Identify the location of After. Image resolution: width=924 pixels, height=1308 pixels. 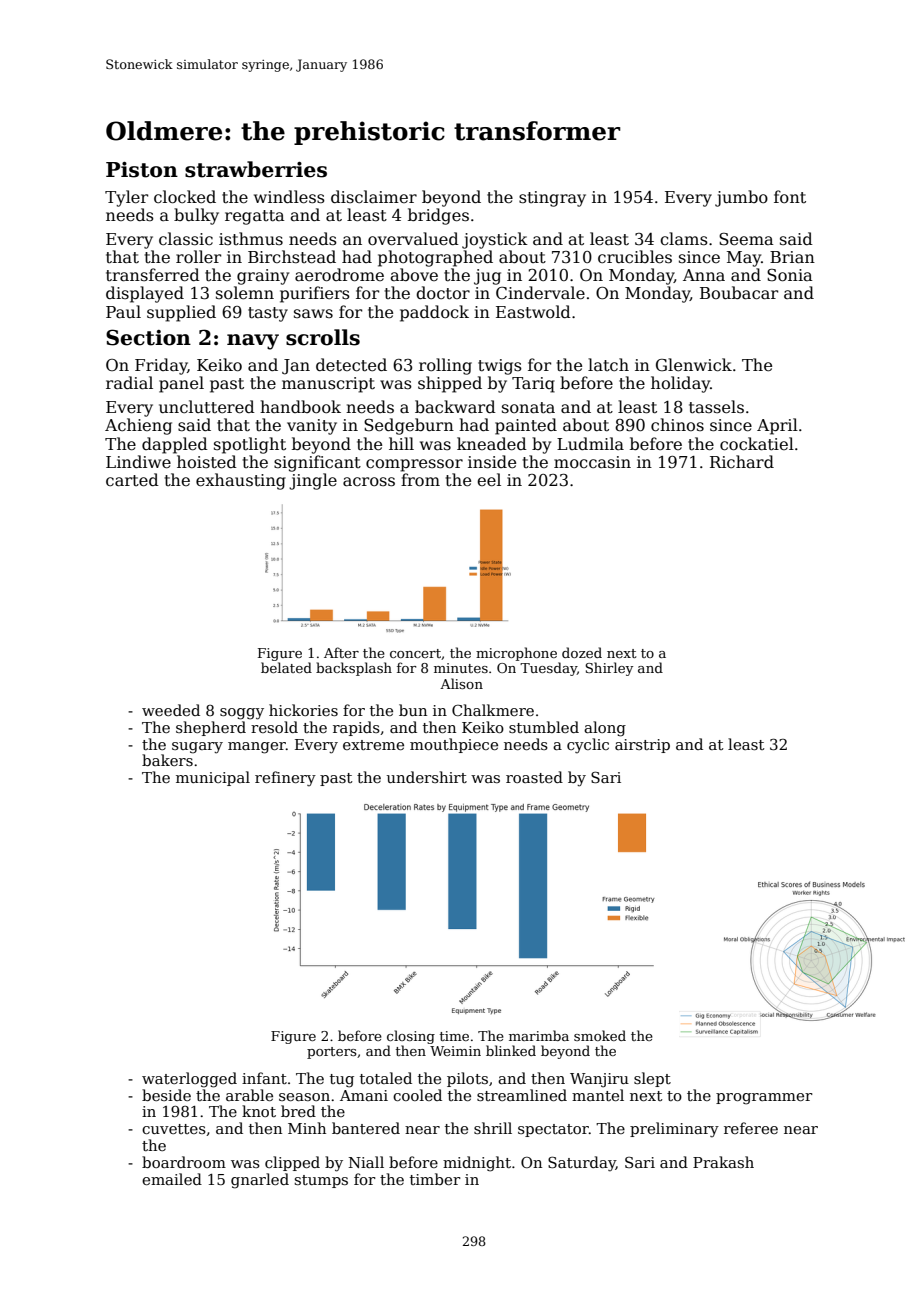
(341, 652).
